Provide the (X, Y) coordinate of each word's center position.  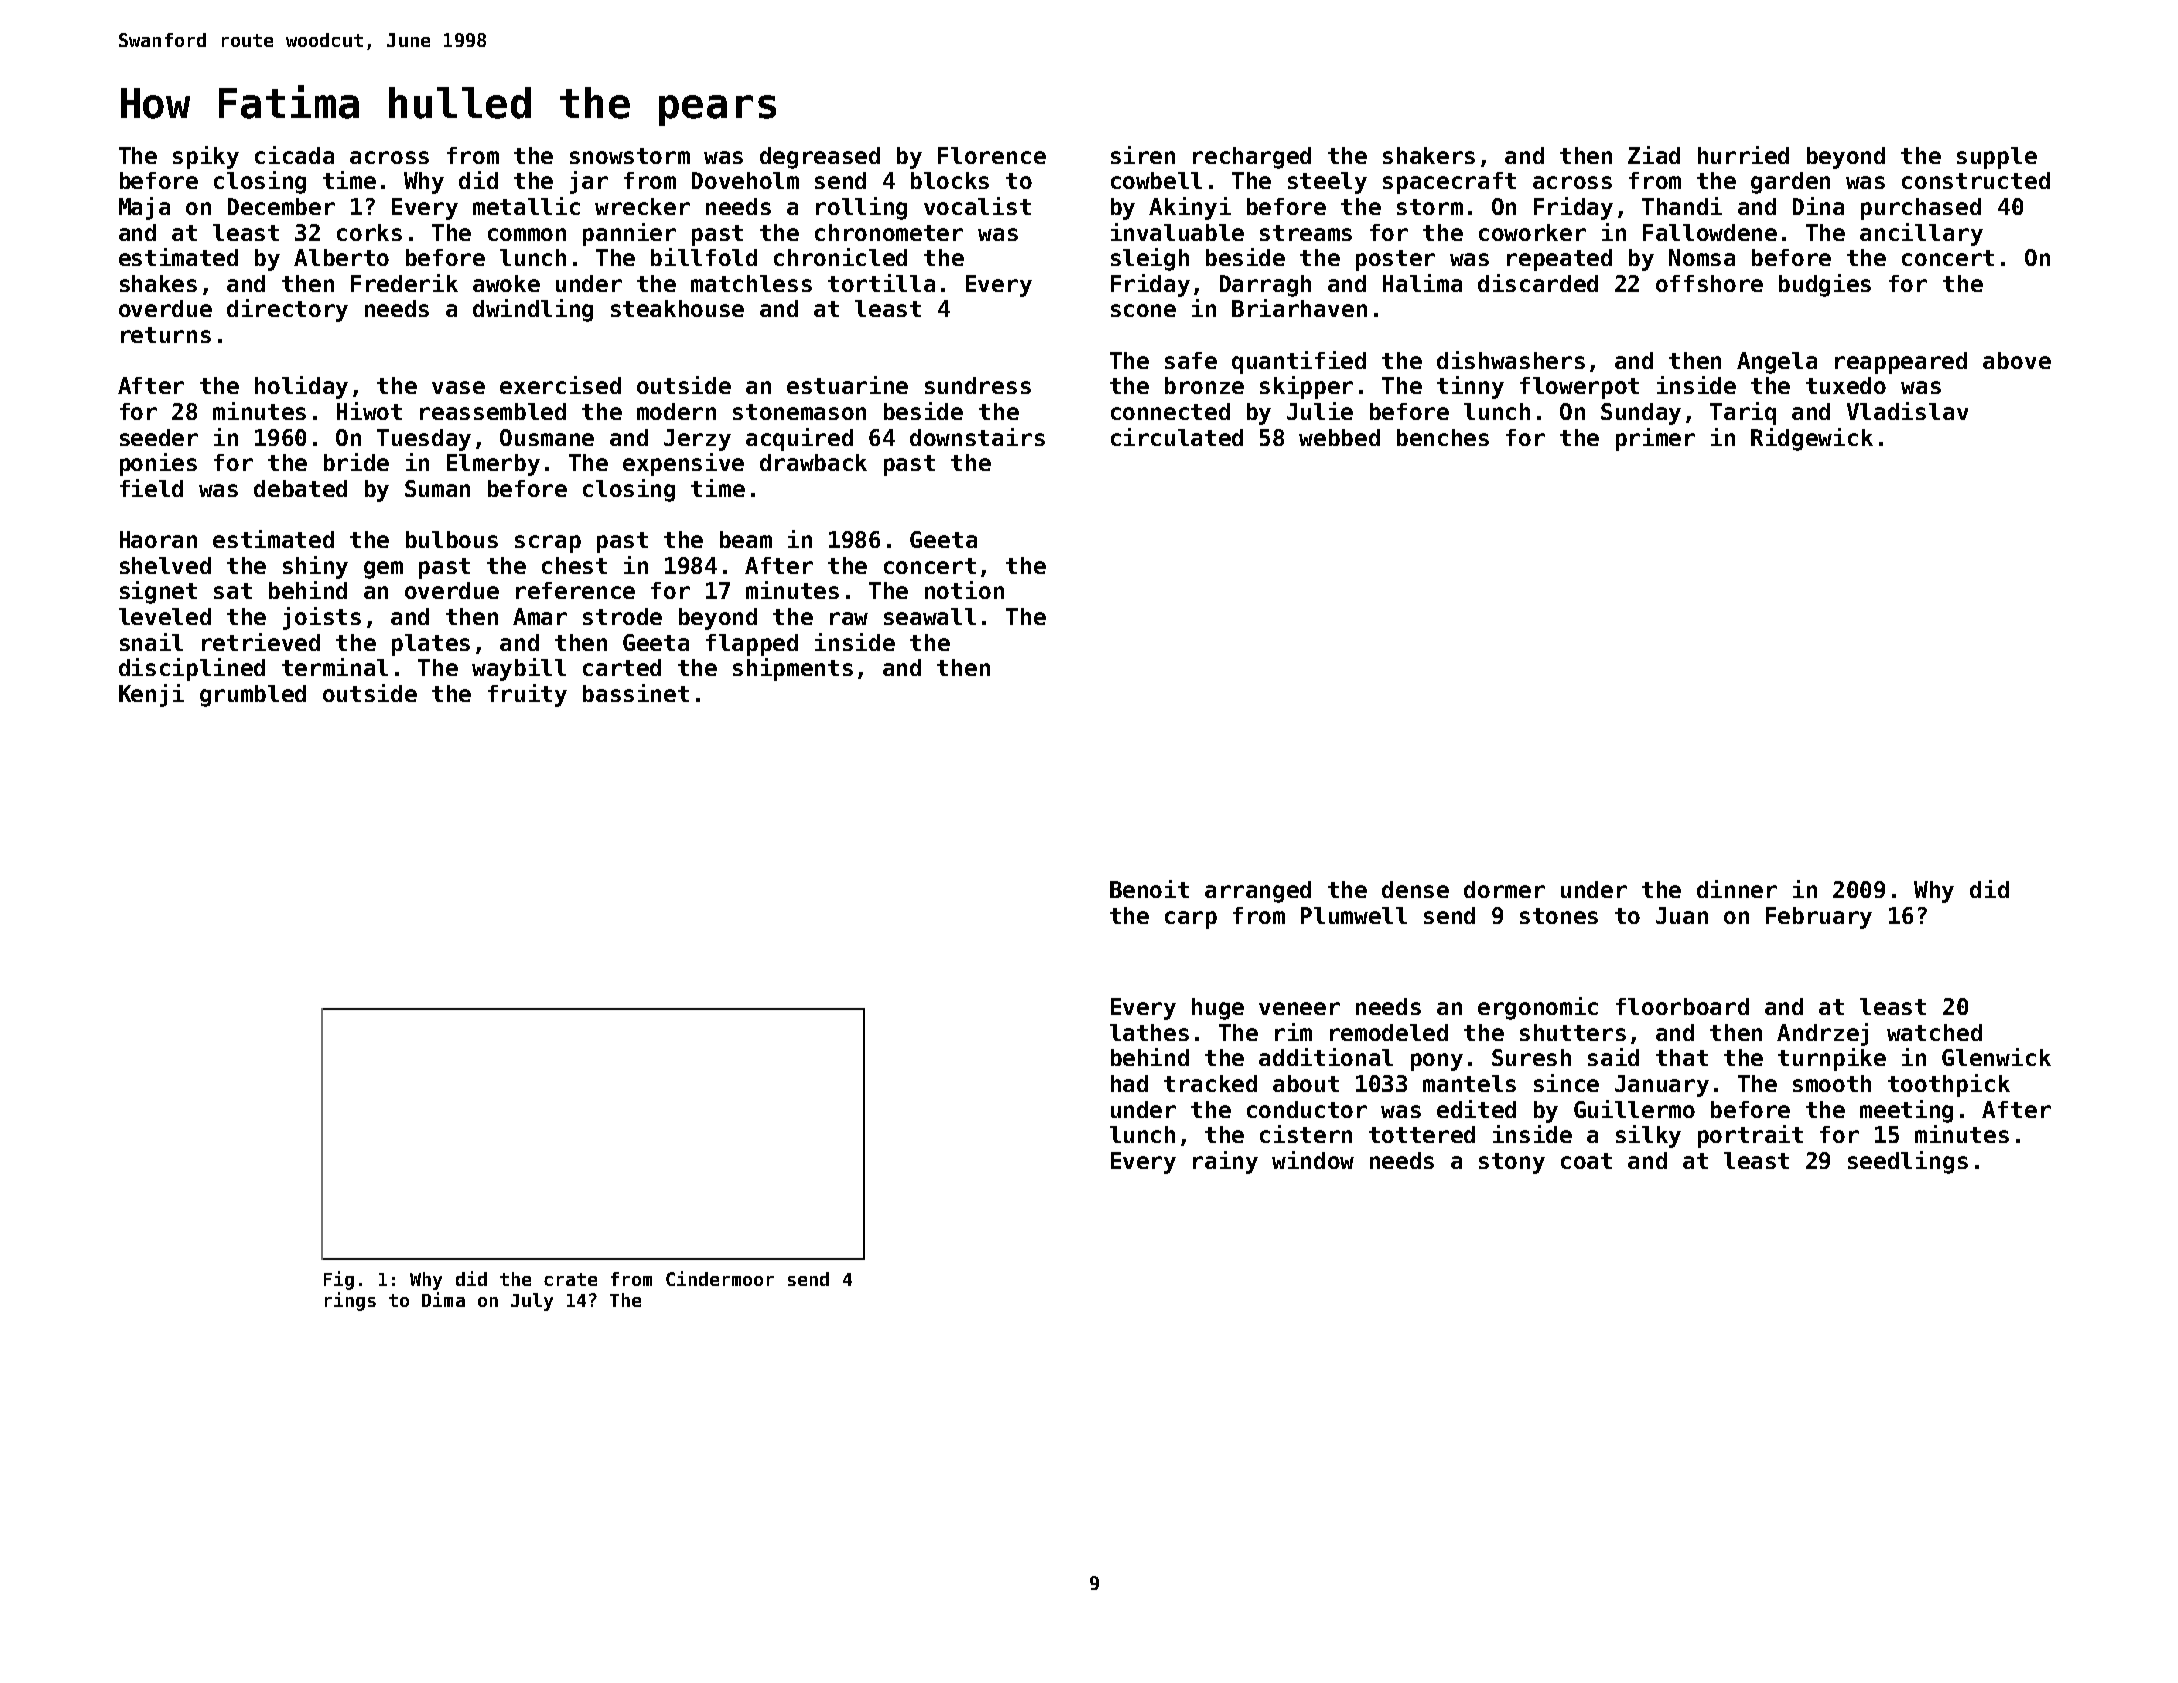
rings (350, 1301)
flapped (752, 645)
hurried (1743, 155)
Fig (339, 1280)
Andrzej (1822, 1034)
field (151, 488)
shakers (1429, 155)
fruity (527, 695)
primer (1655, 439)
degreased (820, 158)
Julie (1320, 411)
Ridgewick (1812, 439)
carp (1191, 920)
